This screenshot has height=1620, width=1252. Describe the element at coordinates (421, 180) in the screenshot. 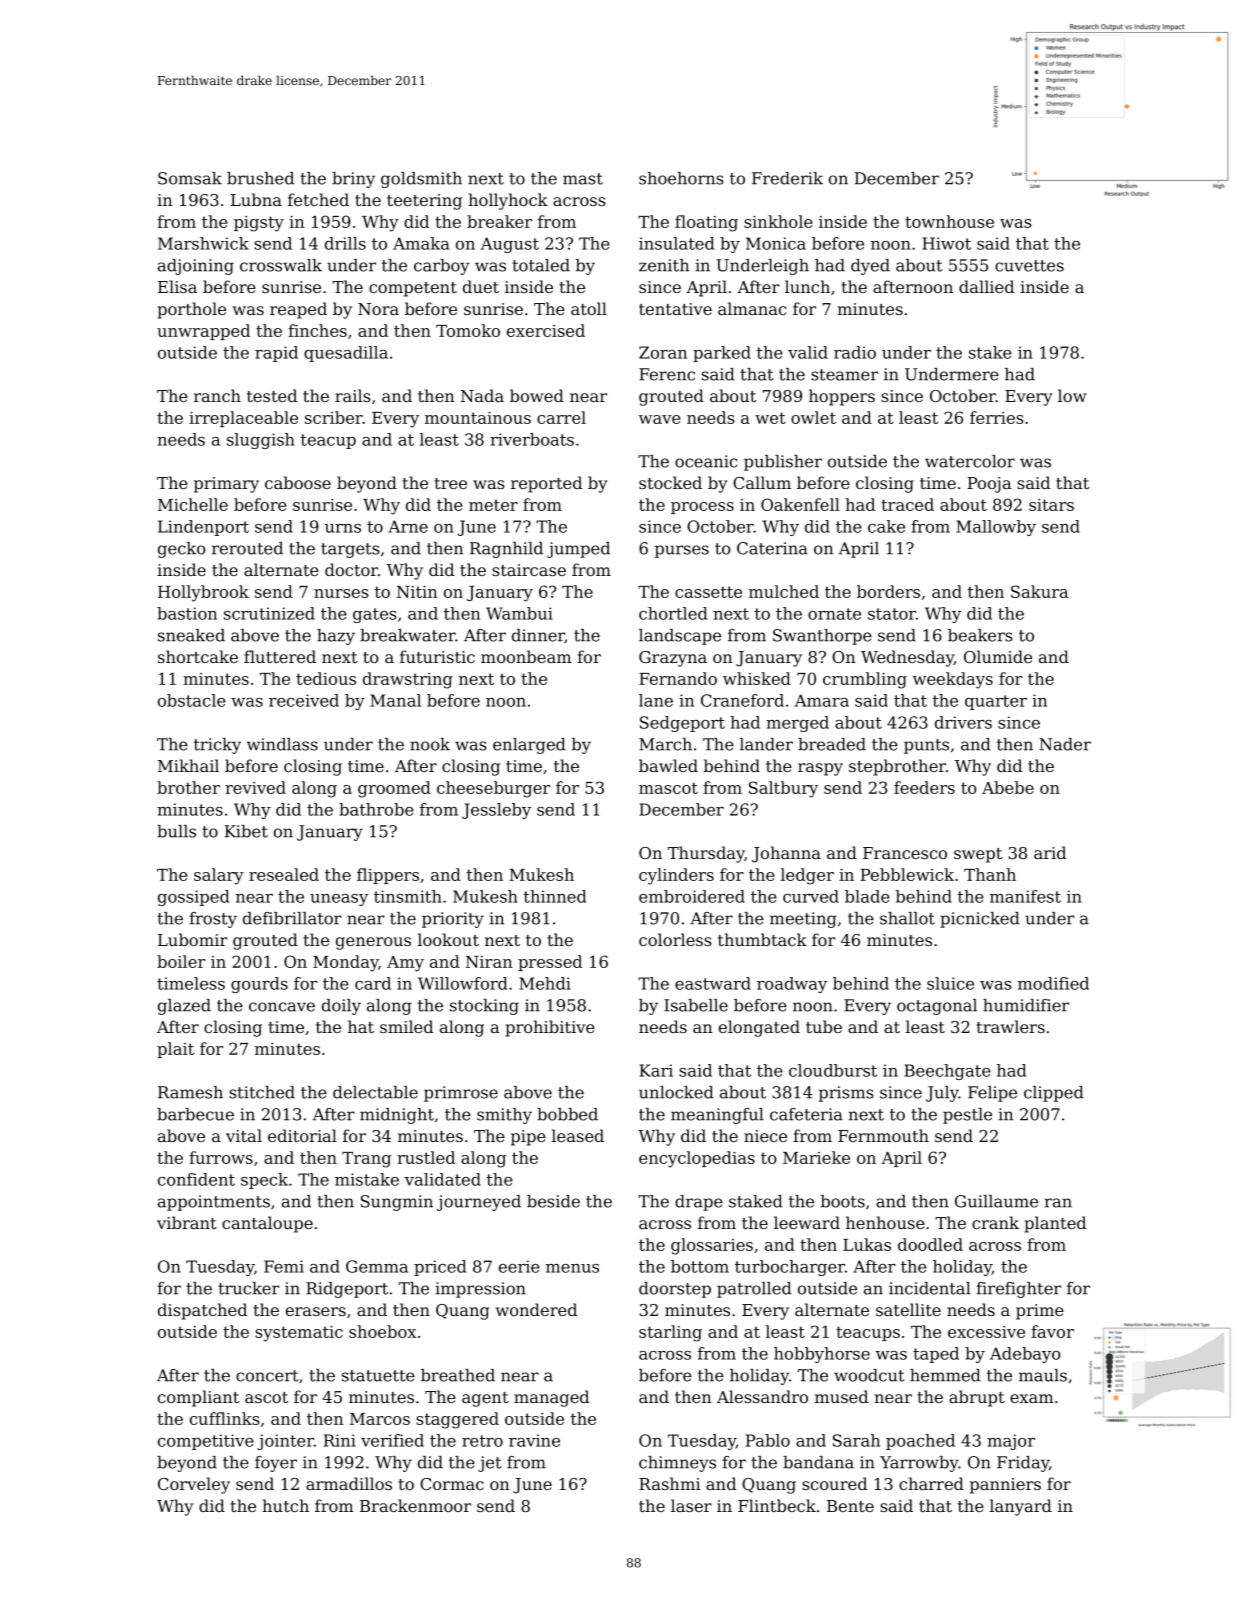

I see `goldsmith` at that location.
